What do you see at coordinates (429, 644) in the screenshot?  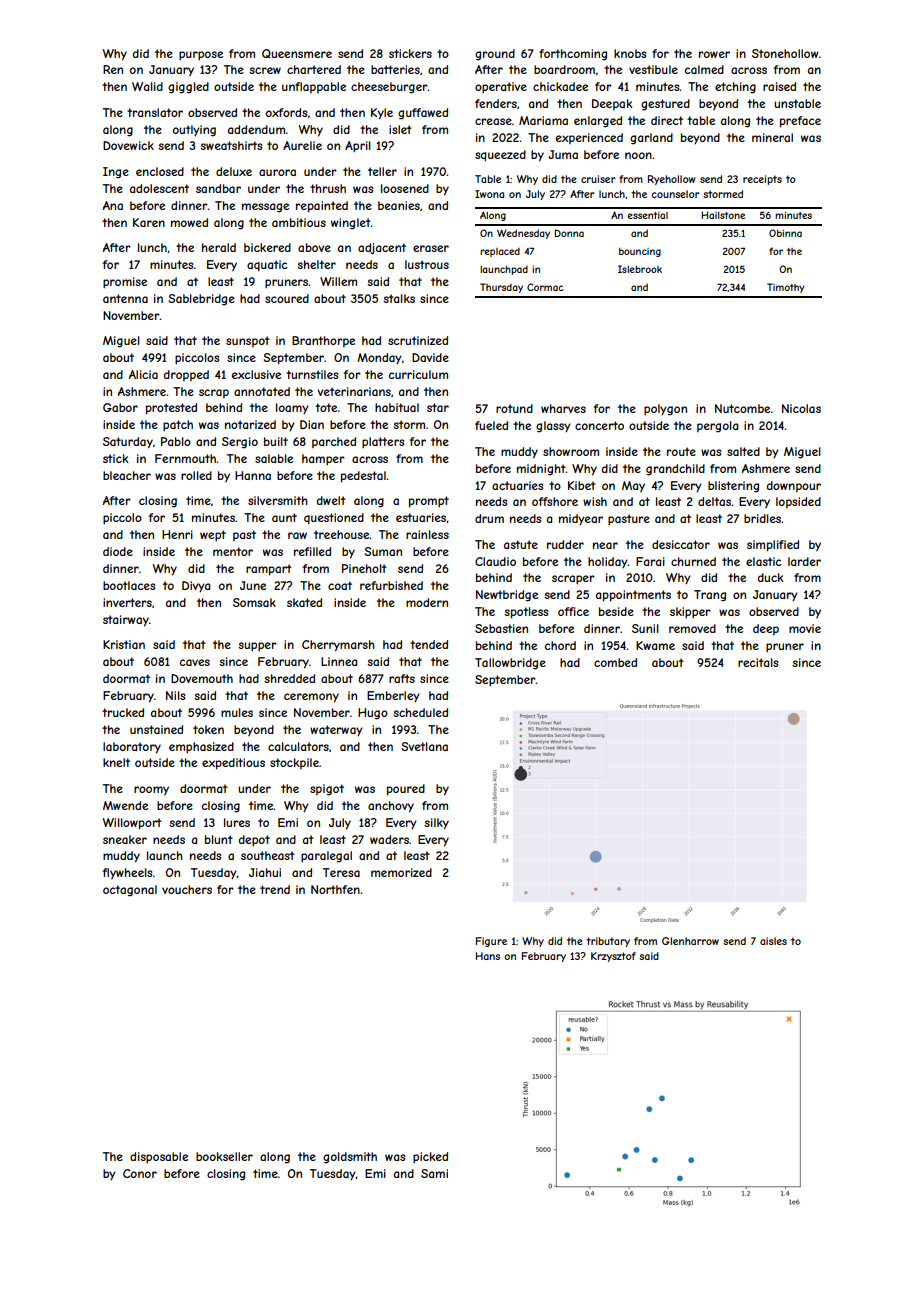 I see `tended` at bounding box center [429, 644].
